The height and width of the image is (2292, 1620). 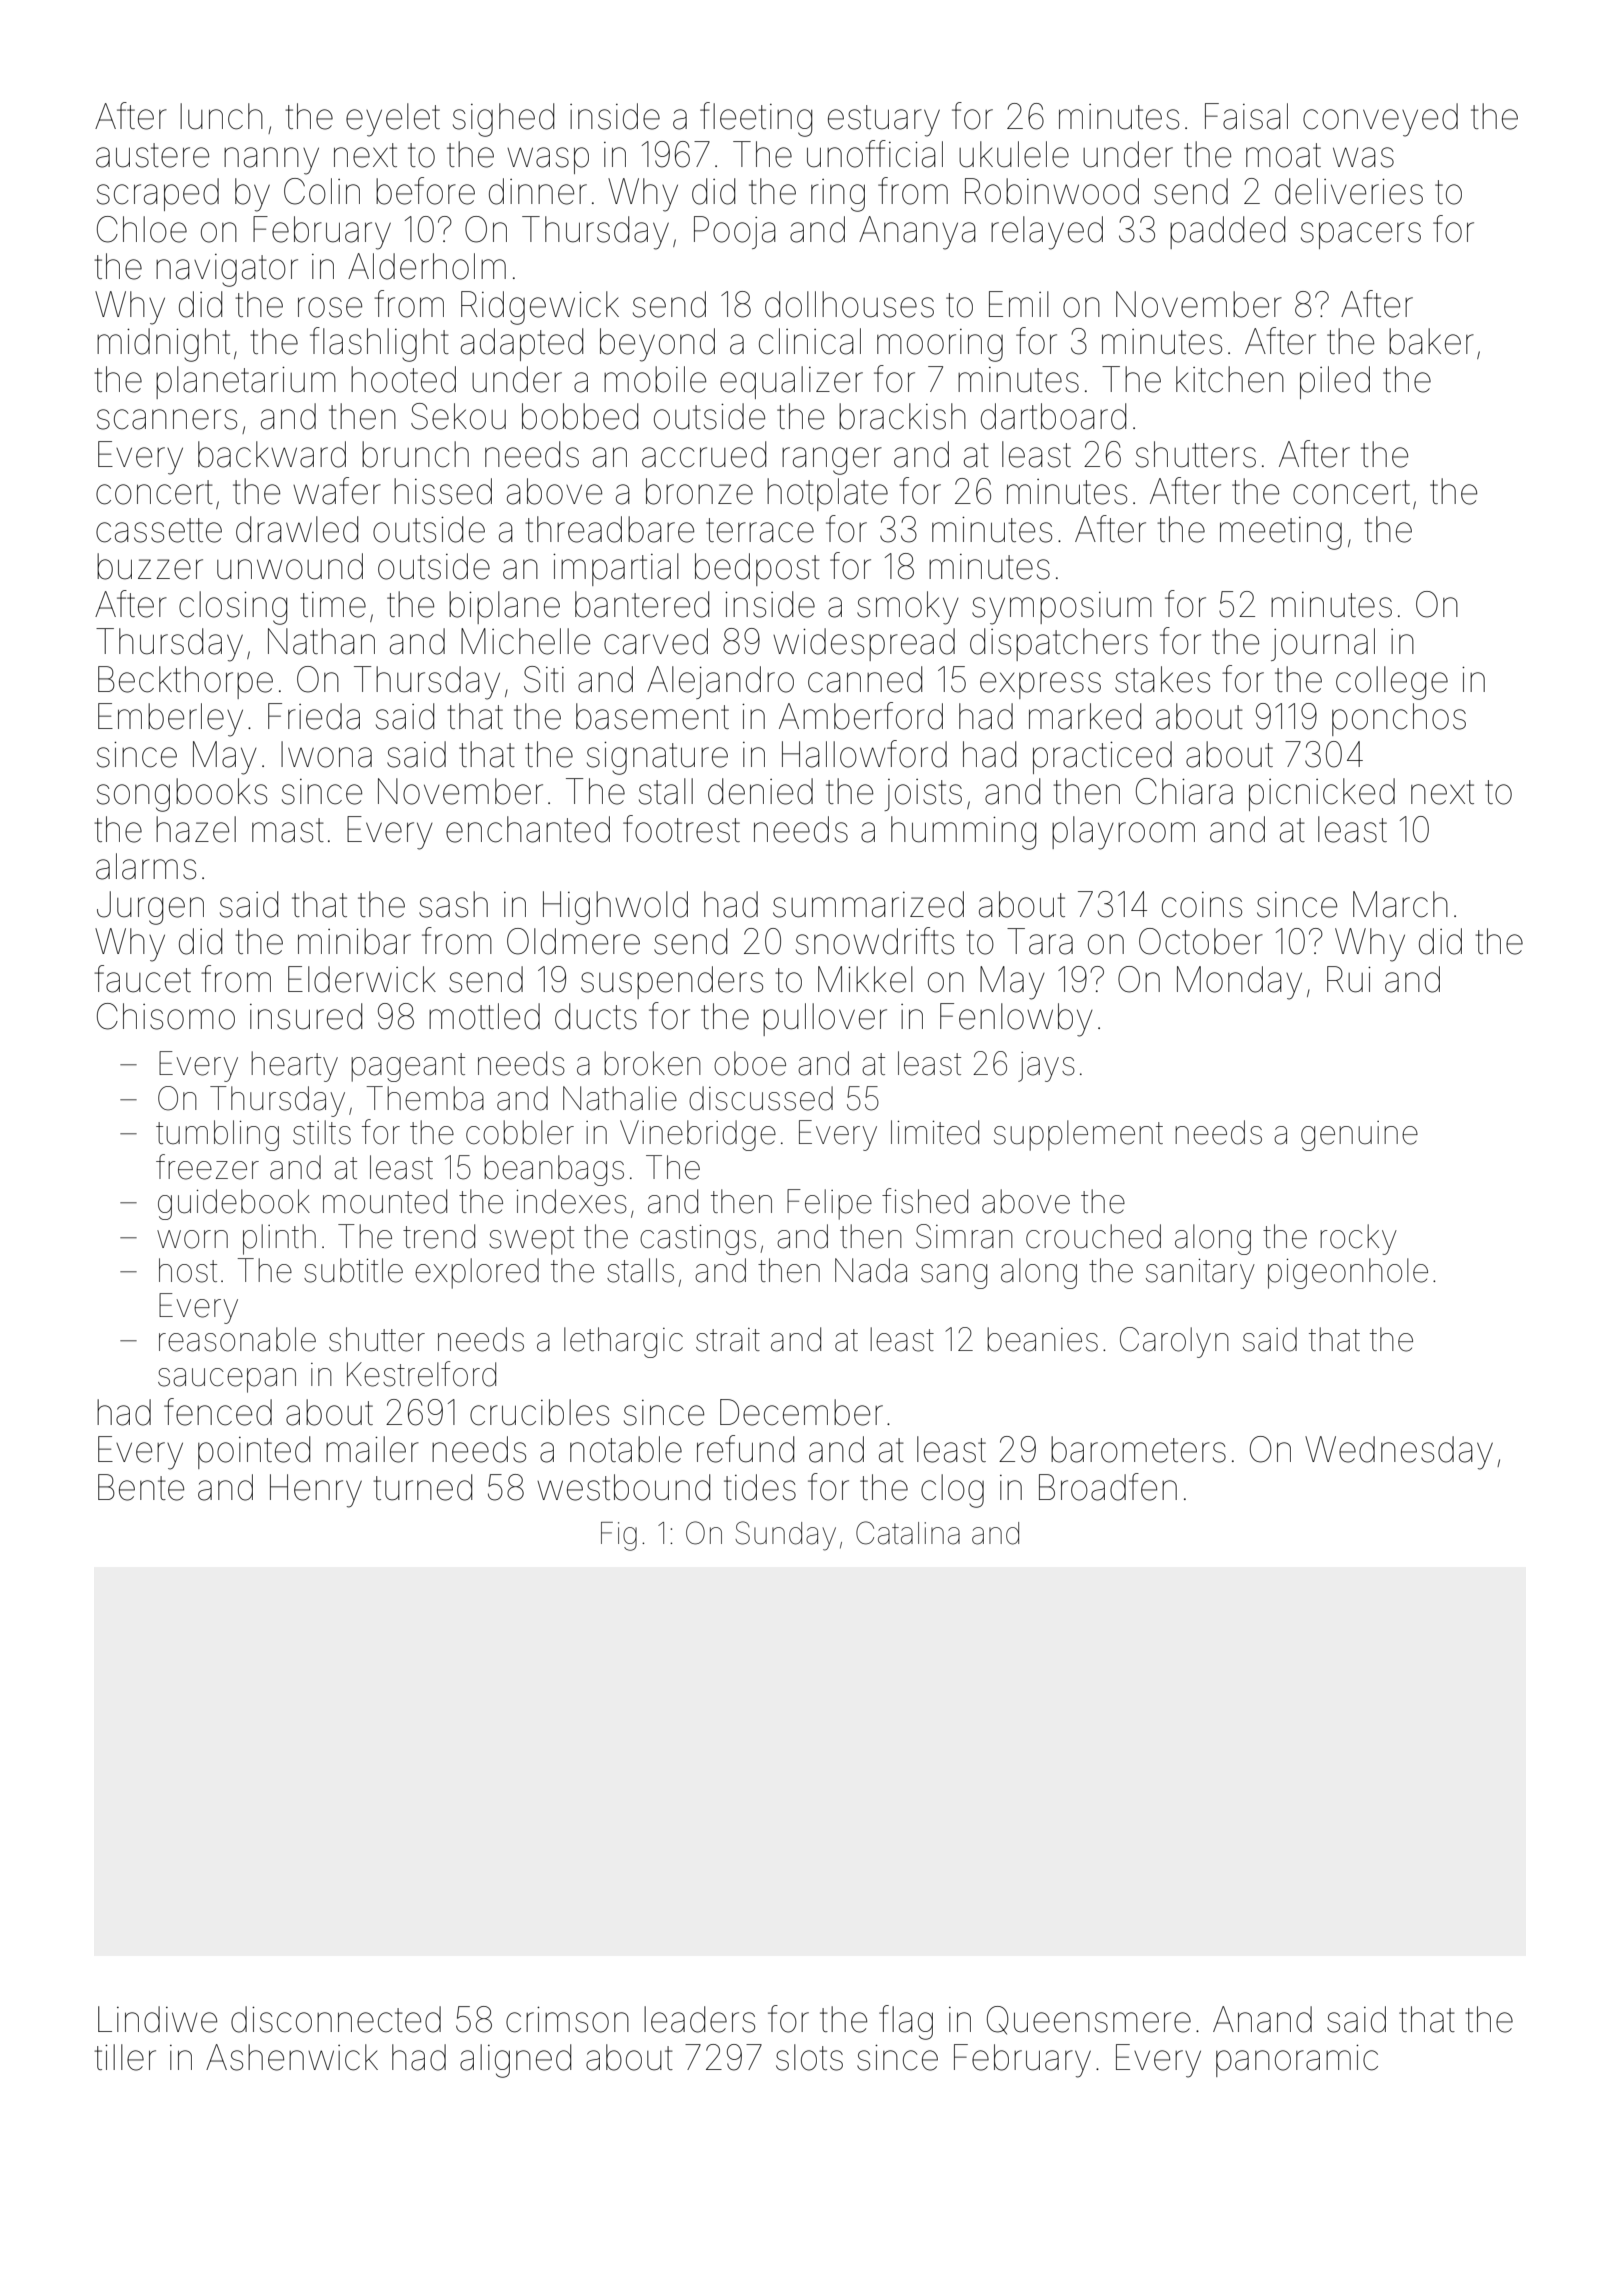 I want to click on Emberley, so click(x=170, y=720).
